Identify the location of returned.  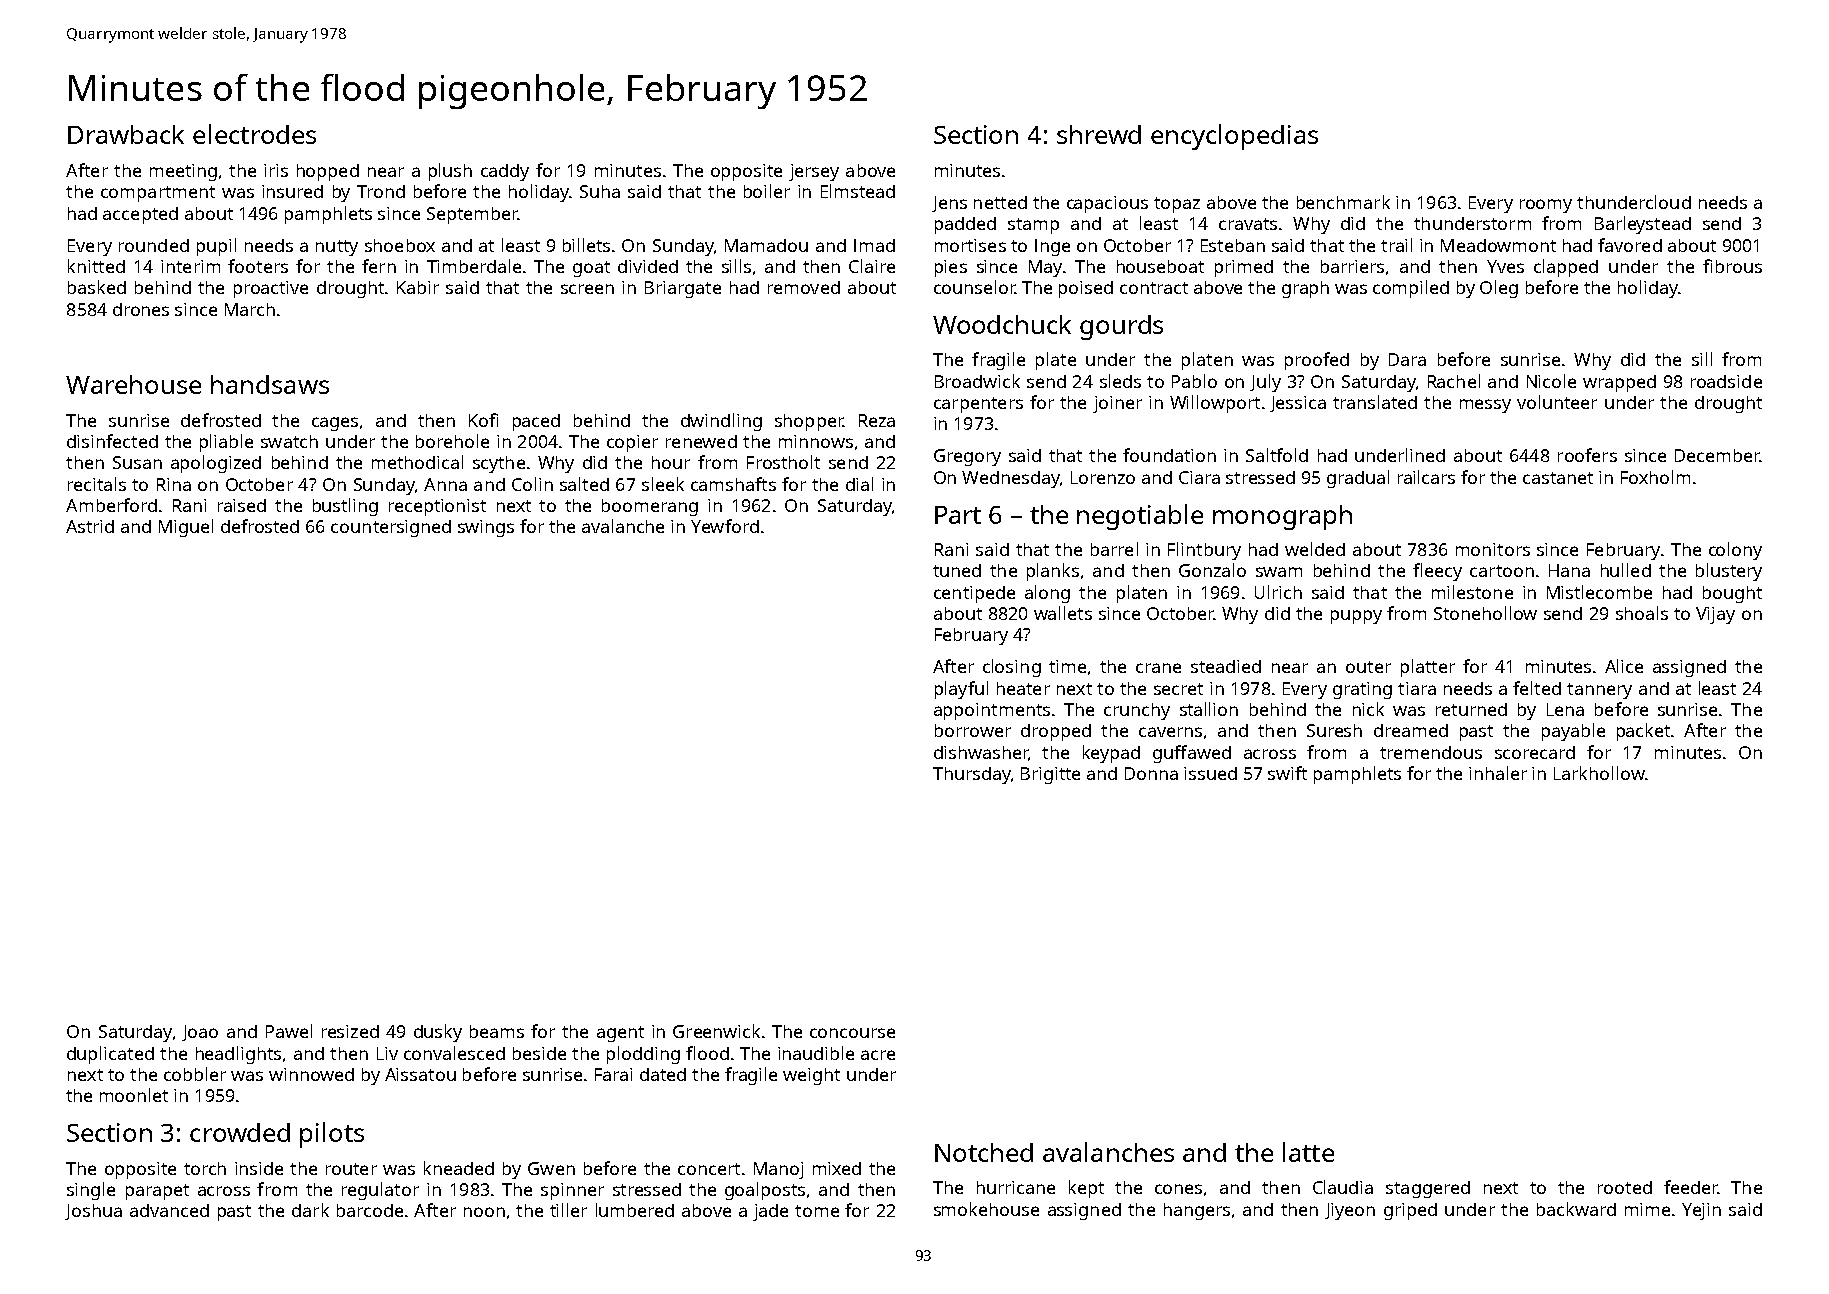
(1471, 709).
